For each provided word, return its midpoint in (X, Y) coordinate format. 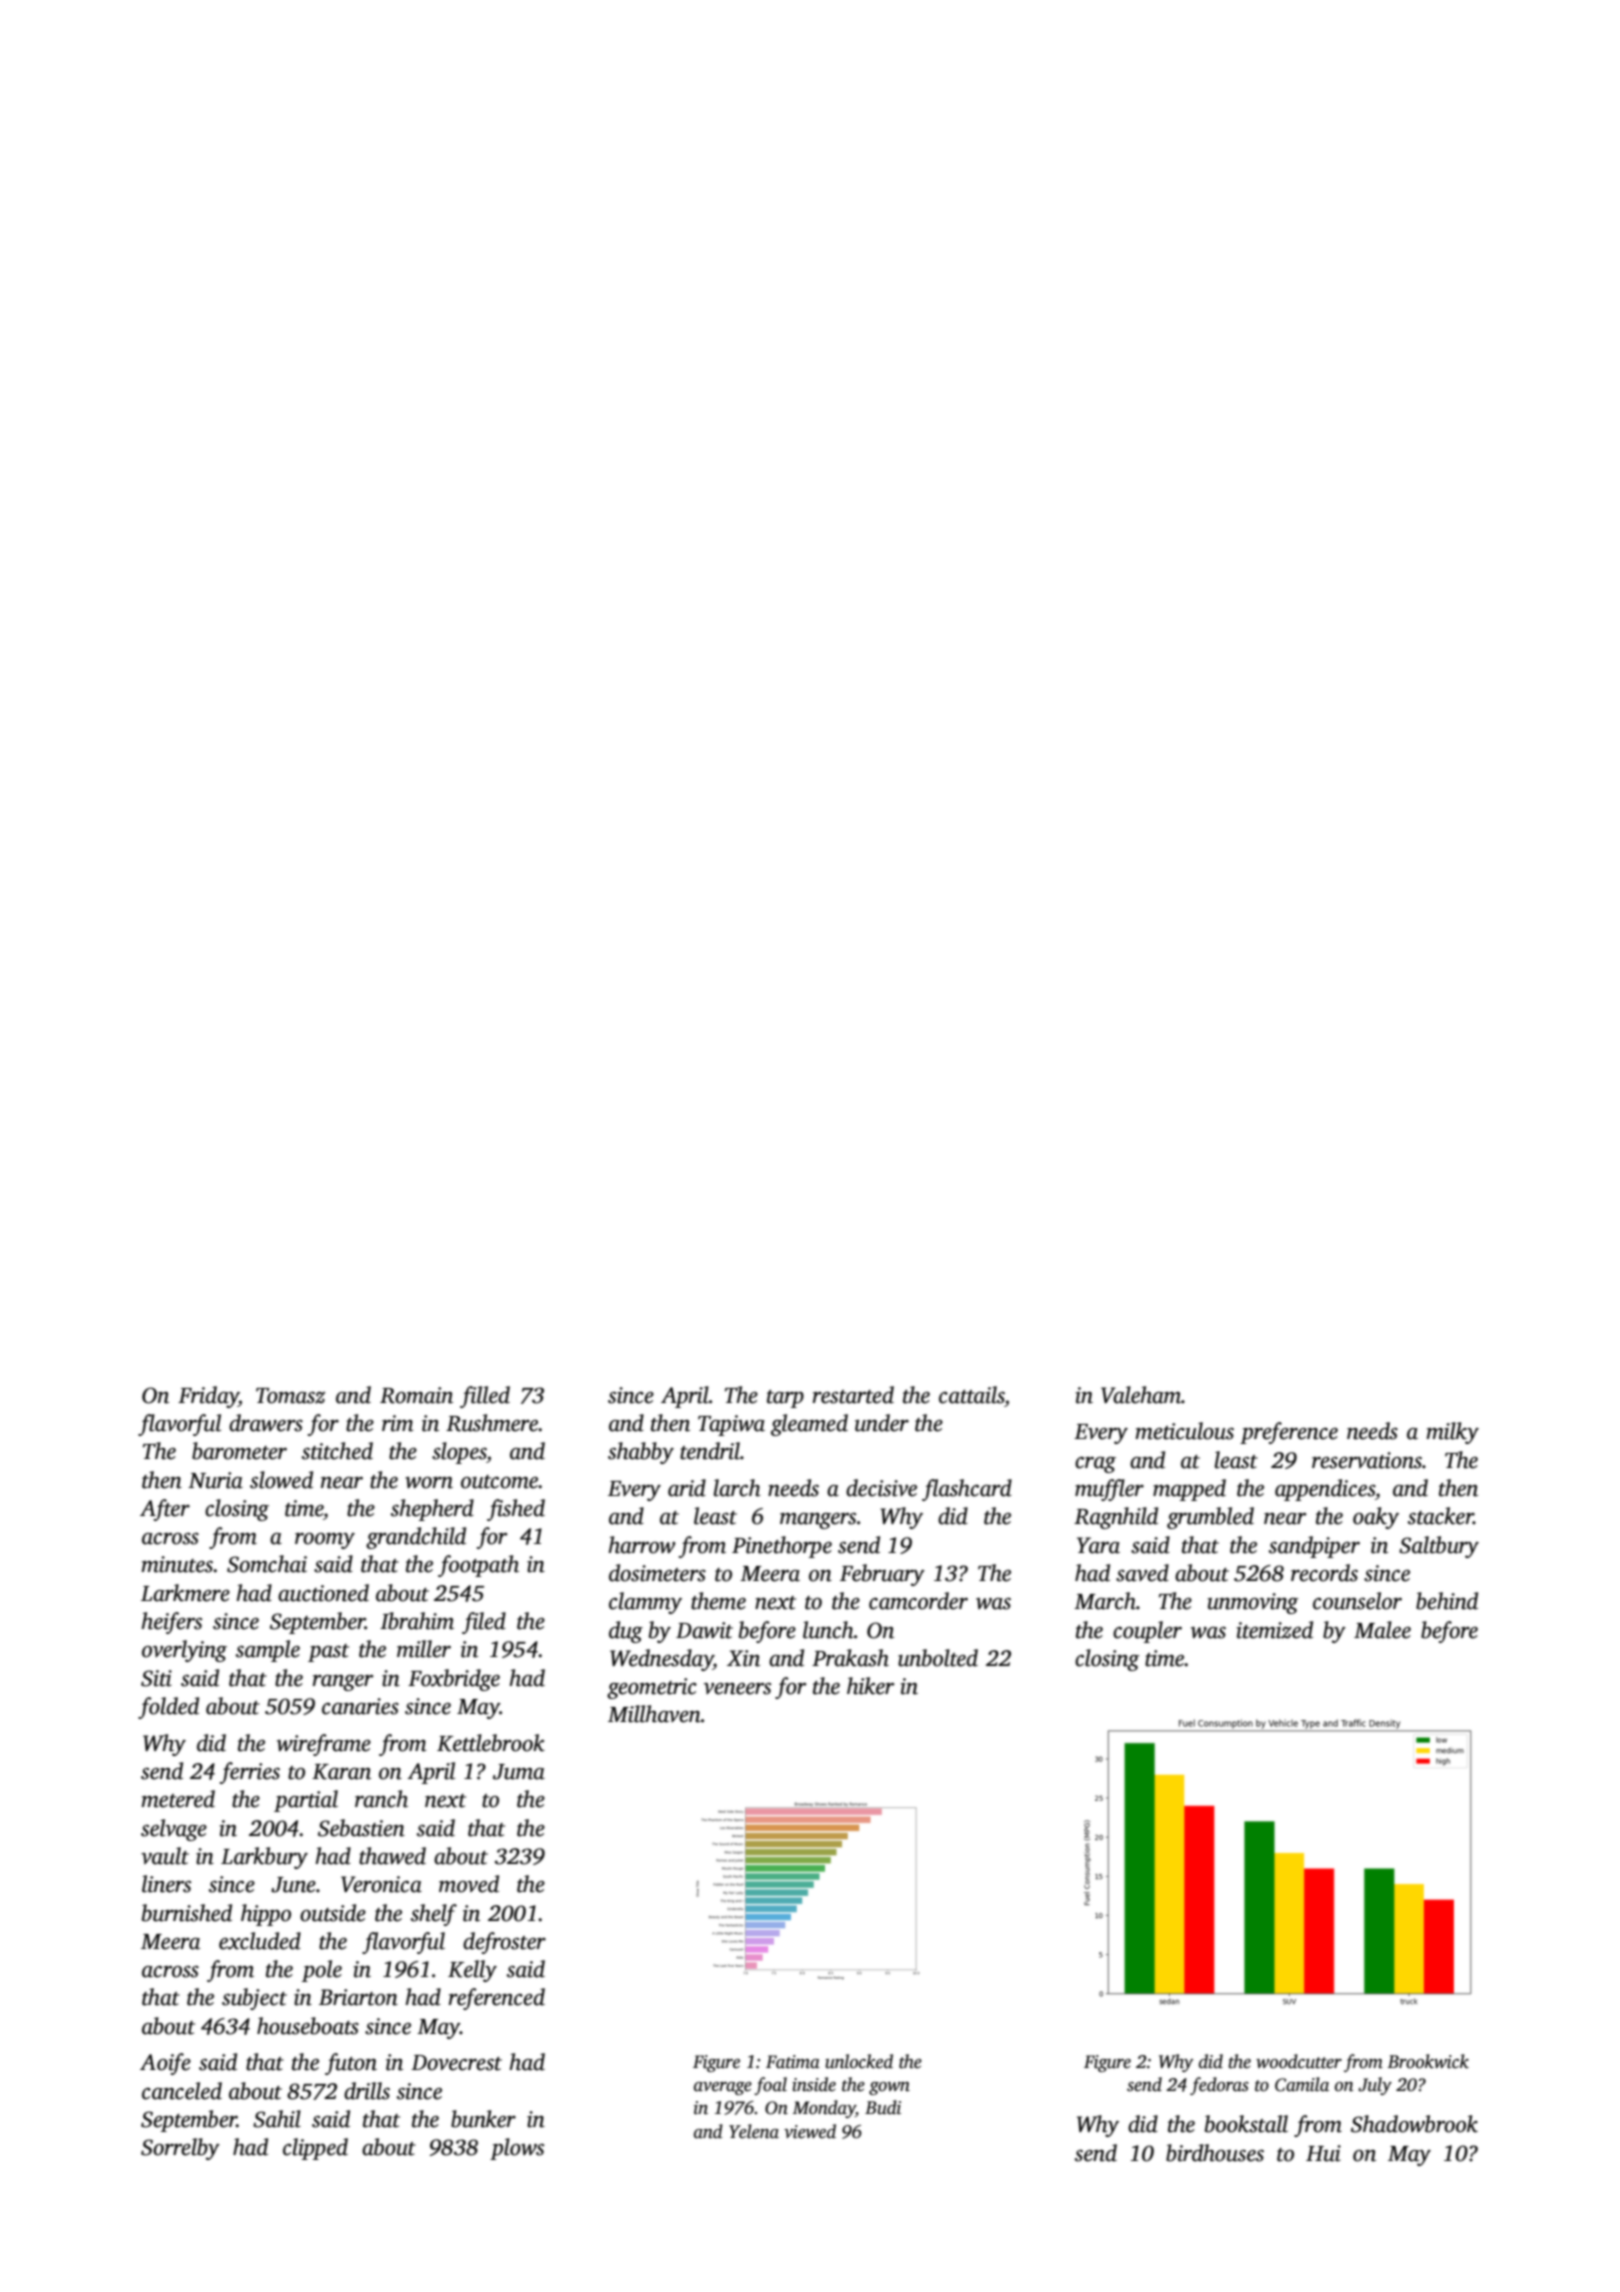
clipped (315, 2149)
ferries (250, 1773)
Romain (416, 1395)
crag (1095, 1465)
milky (1452, 1433)
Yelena (754, 2131)
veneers (737, 1689)
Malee (1382, 1630)
